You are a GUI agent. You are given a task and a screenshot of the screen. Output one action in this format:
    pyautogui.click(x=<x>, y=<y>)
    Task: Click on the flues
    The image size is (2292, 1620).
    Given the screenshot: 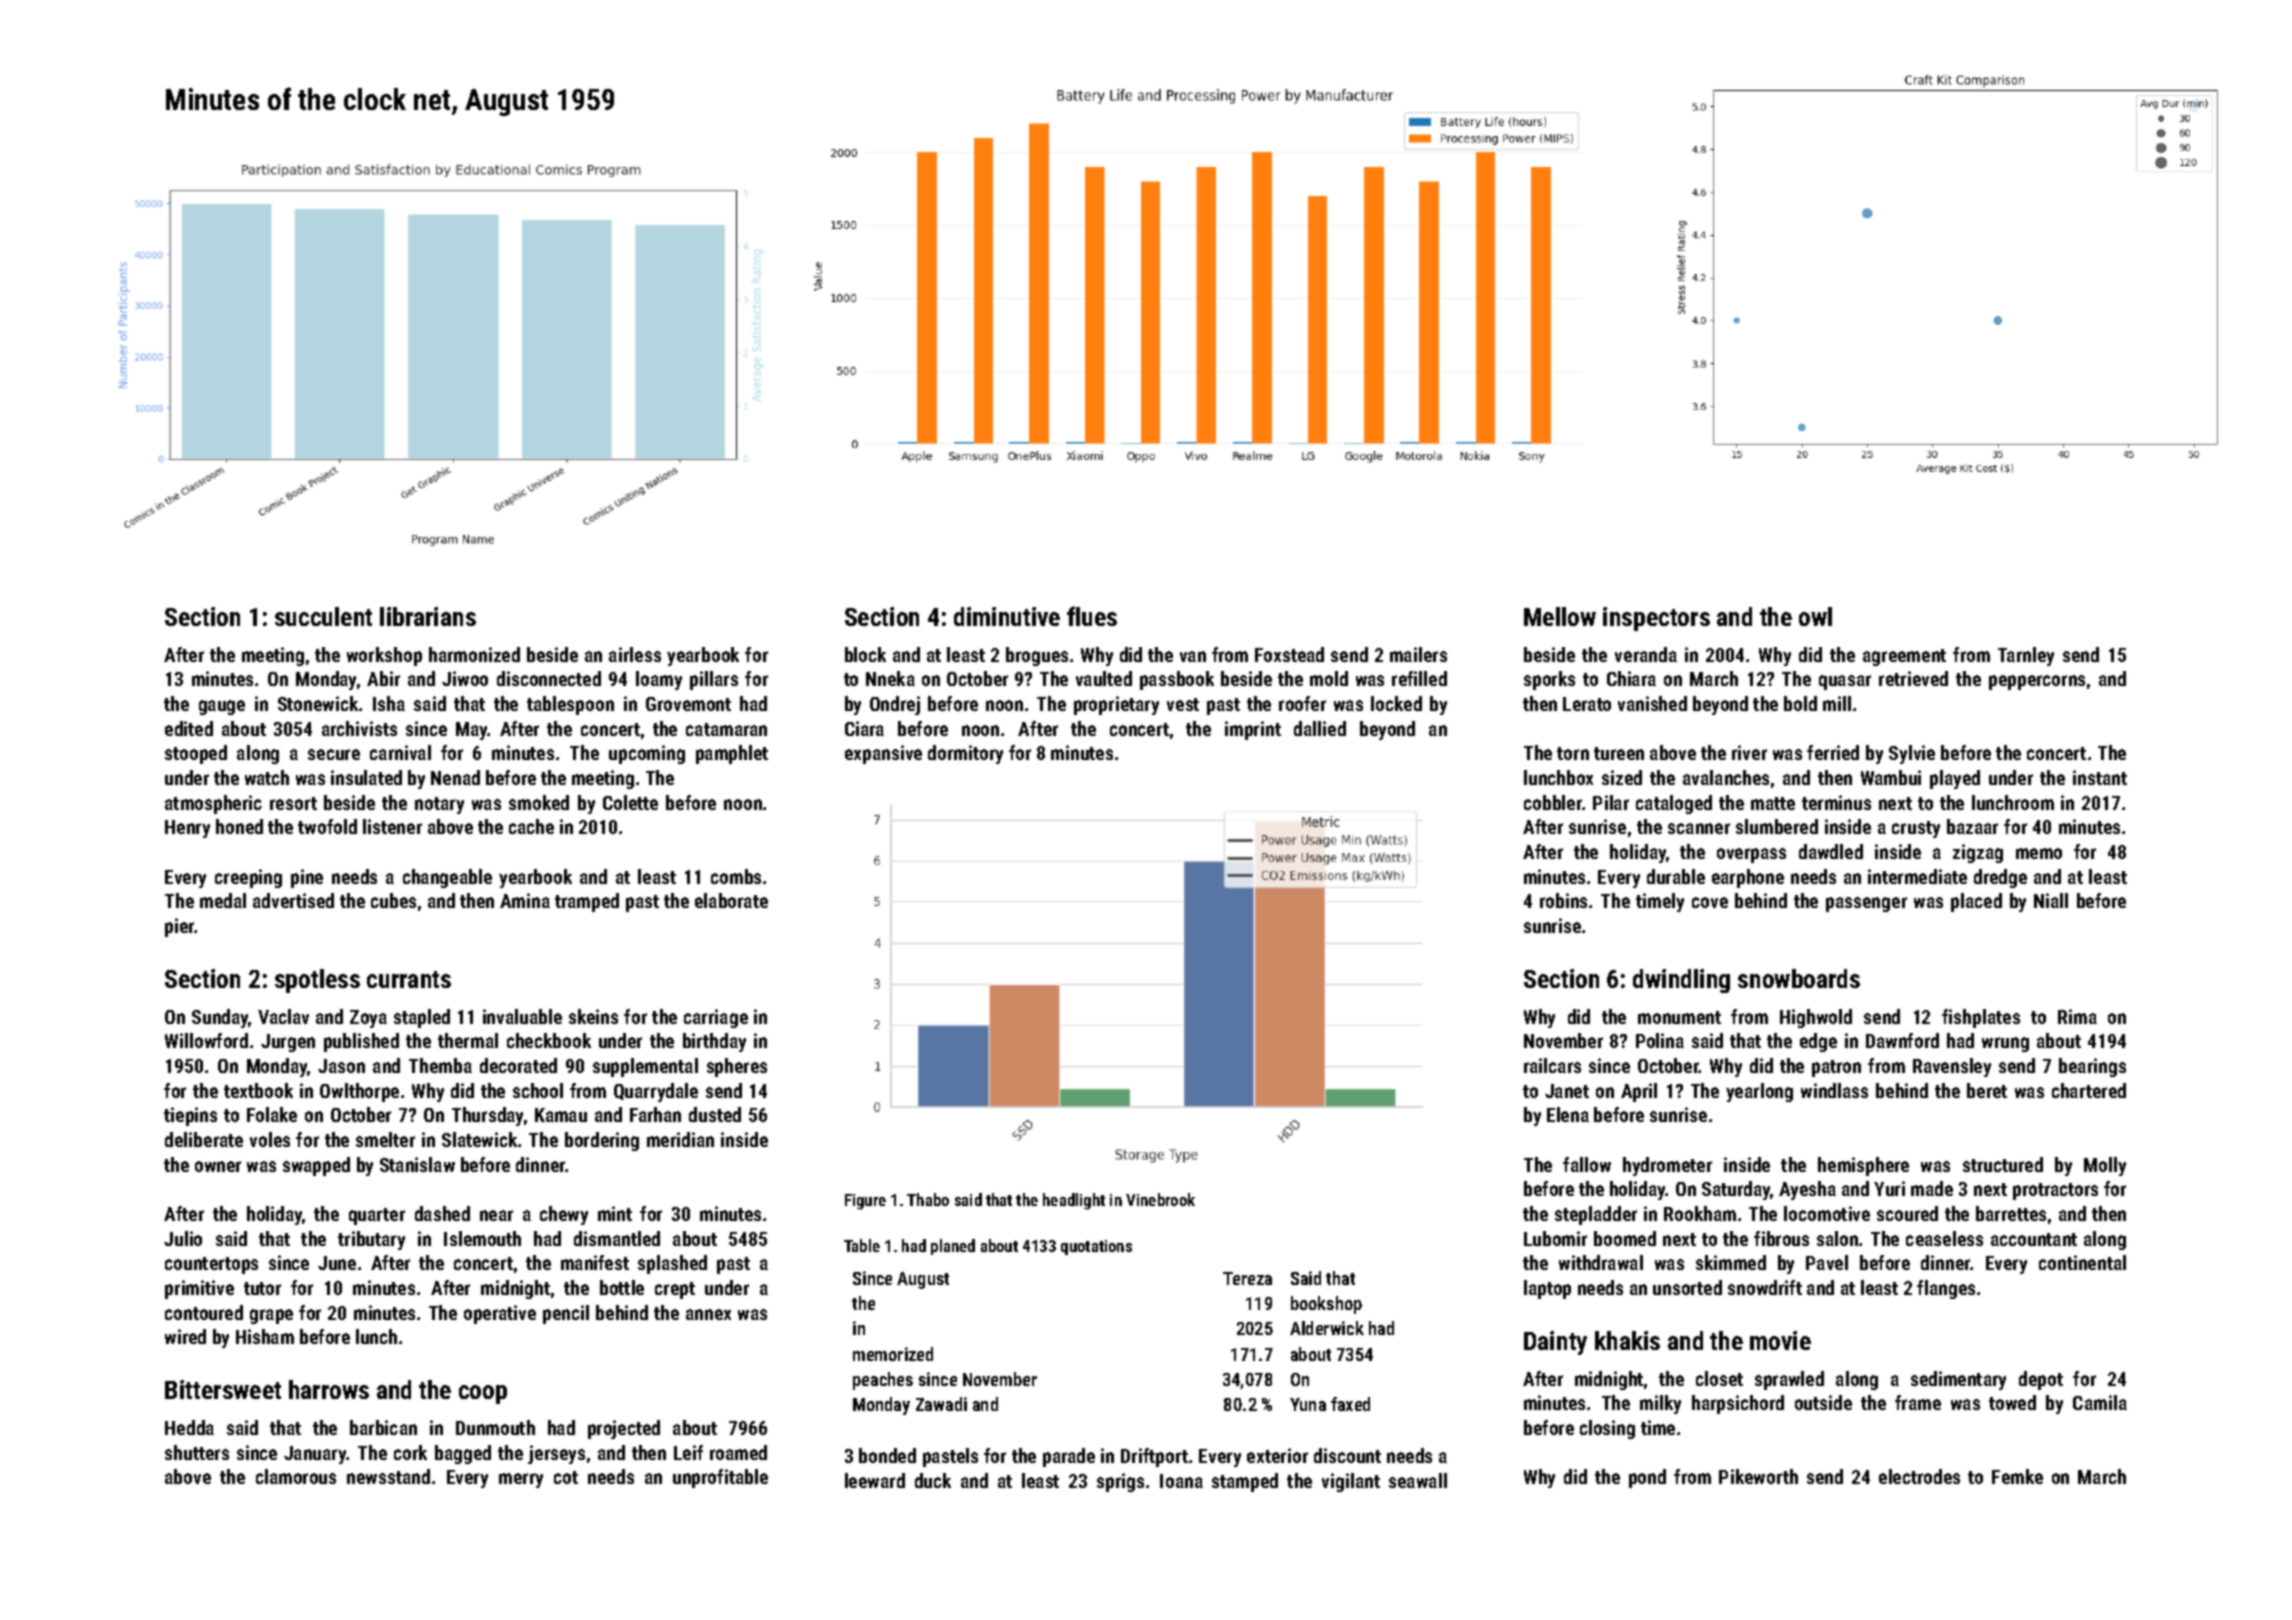 What is the action you would take?
    pyautogui.click(x=1092, y=616)
